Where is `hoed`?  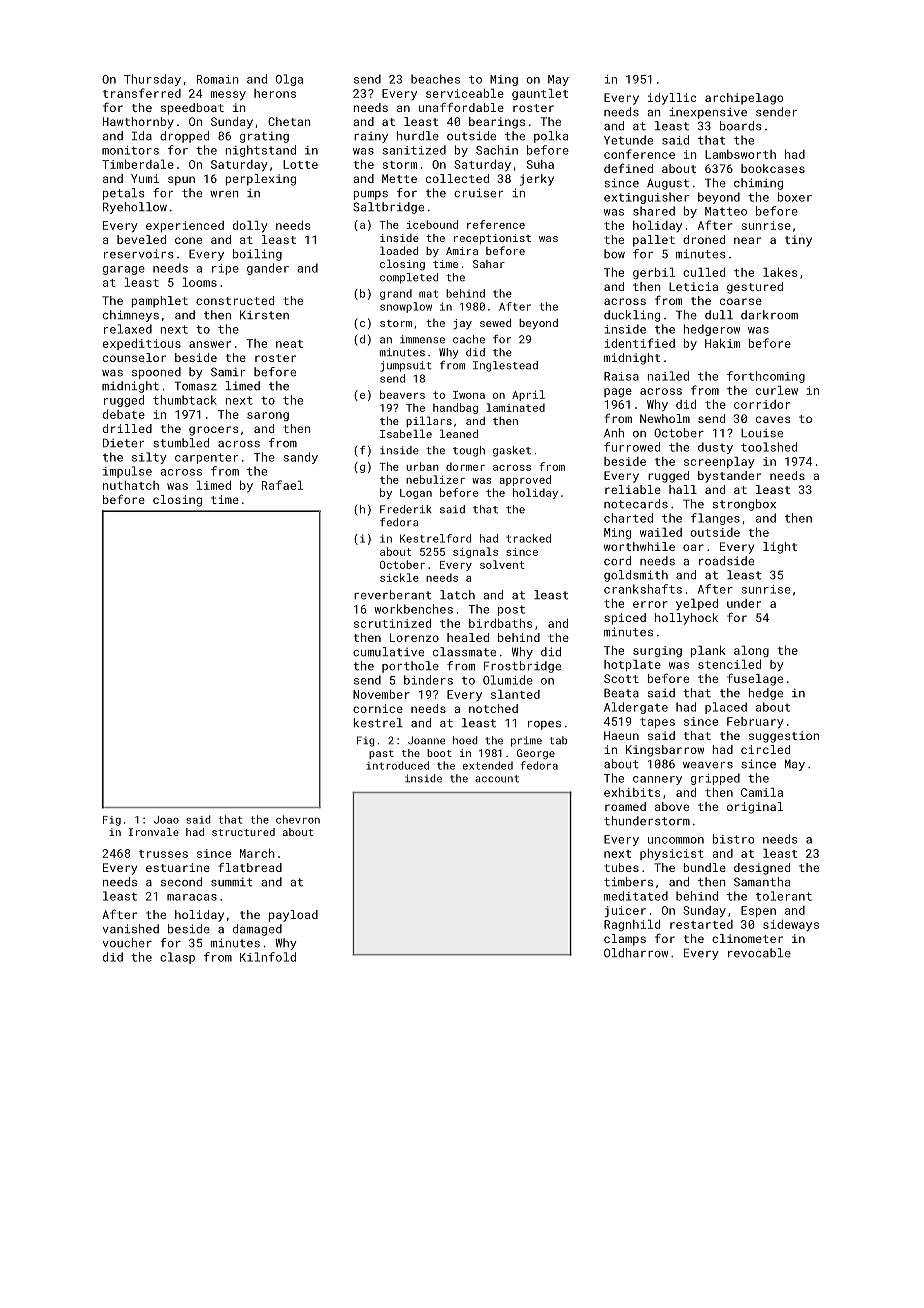 hoed is located at coordinates (465, 740).
